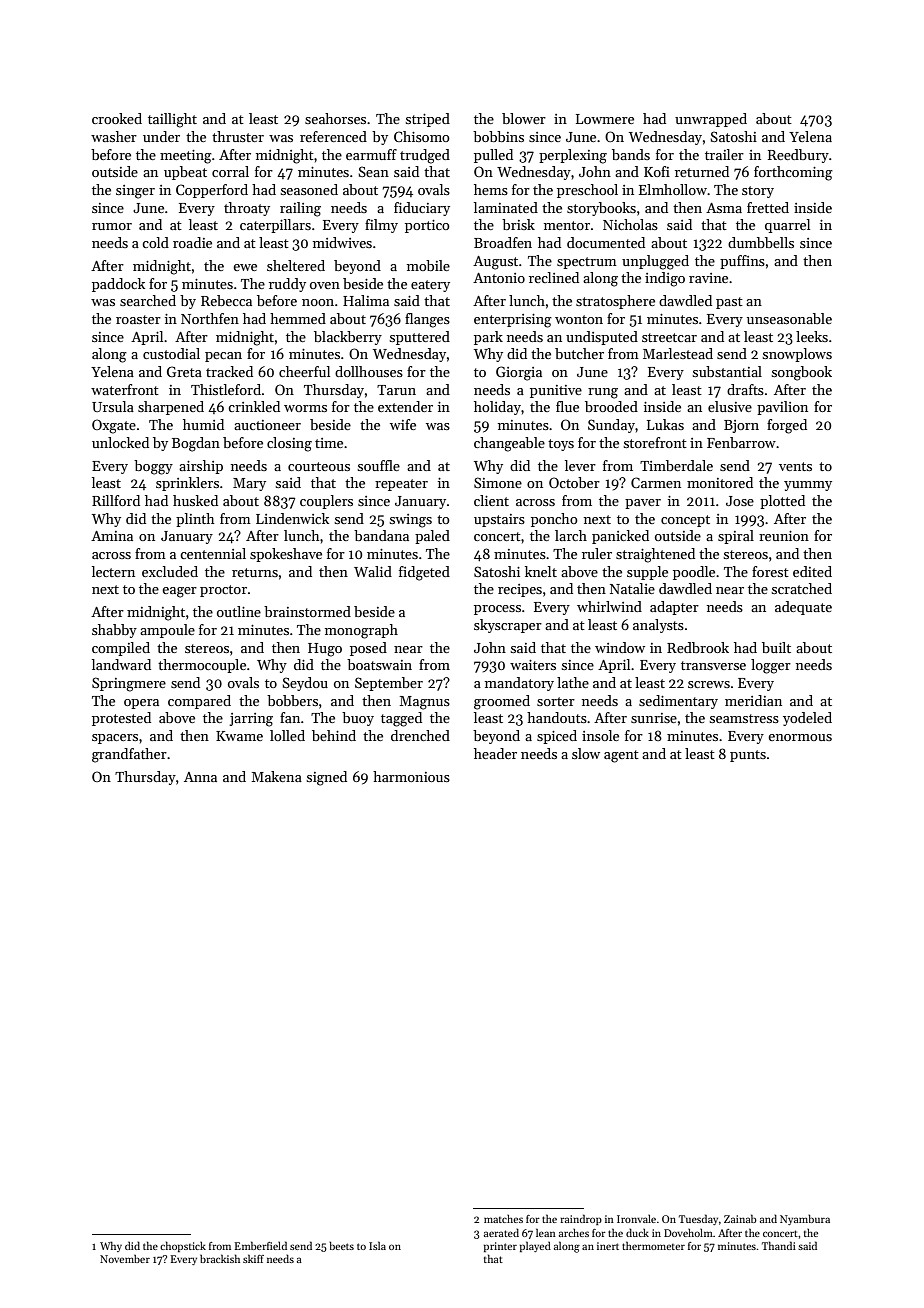 This image has width=924, height=1308. What do you see at coordinates (425, 703) in the image?
I see `Magnus` at bounding box center [425, 703].
